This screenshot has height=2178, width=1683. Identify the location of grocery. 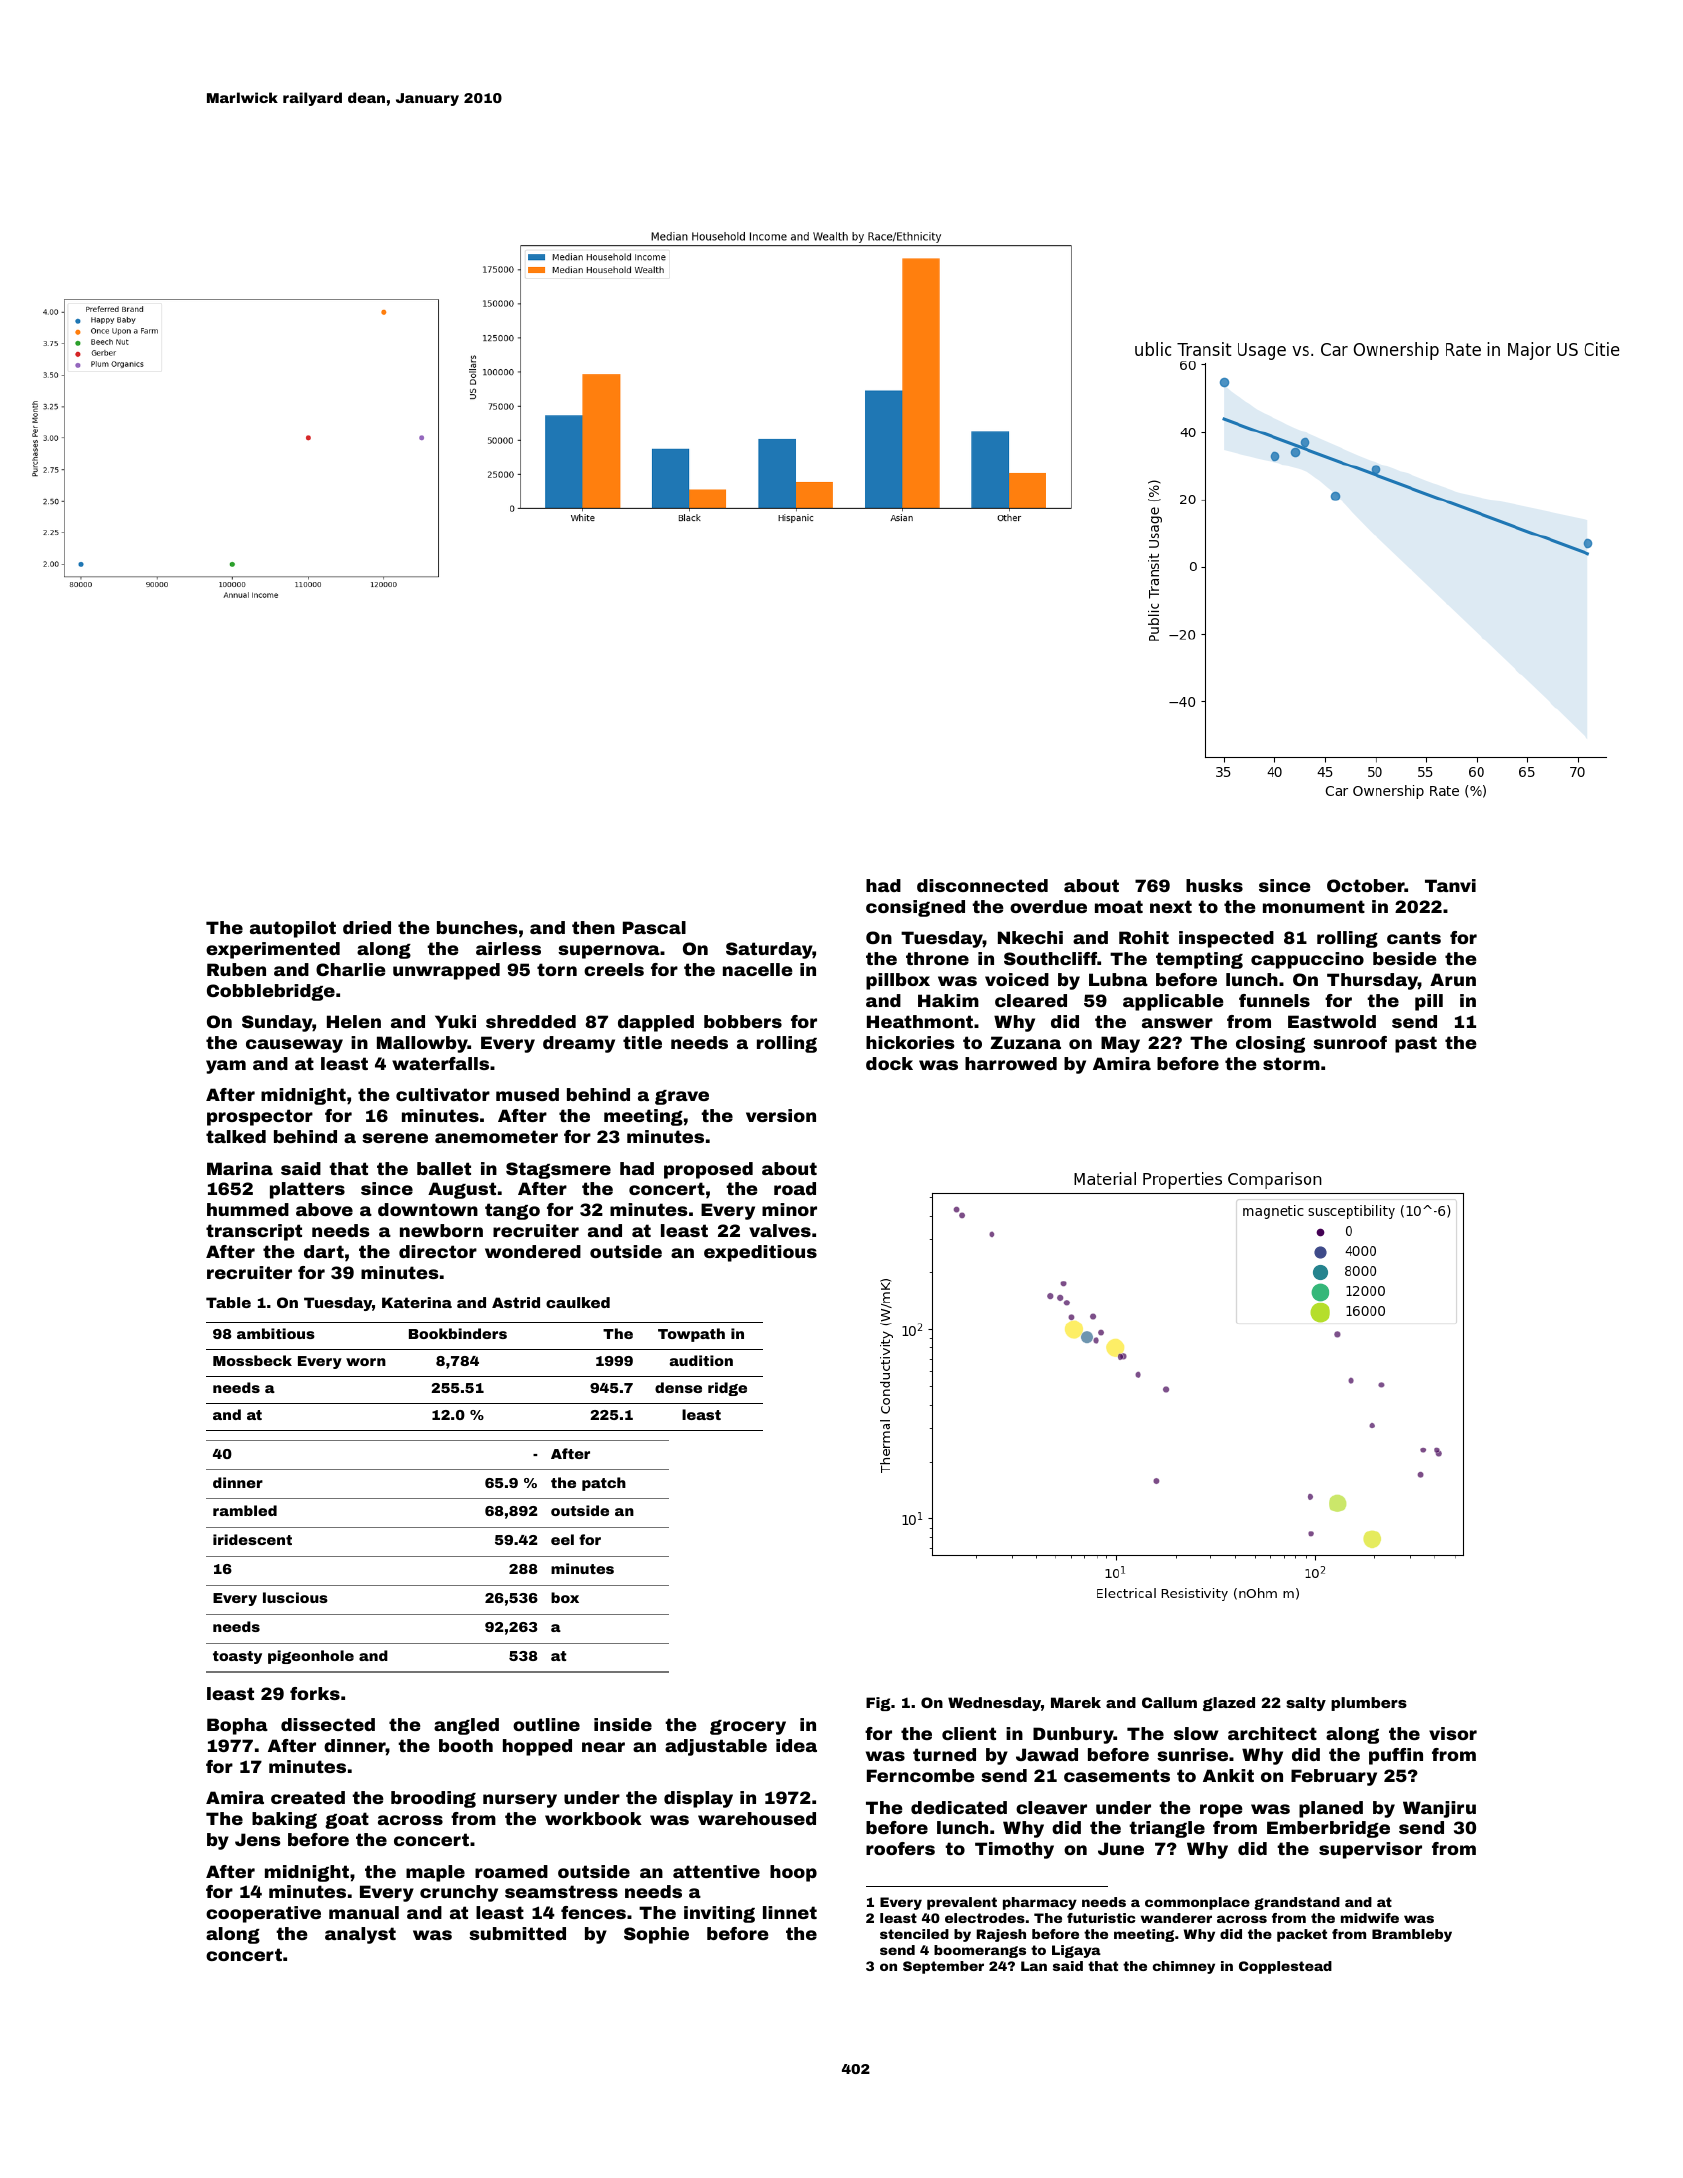
(748, 1727).
